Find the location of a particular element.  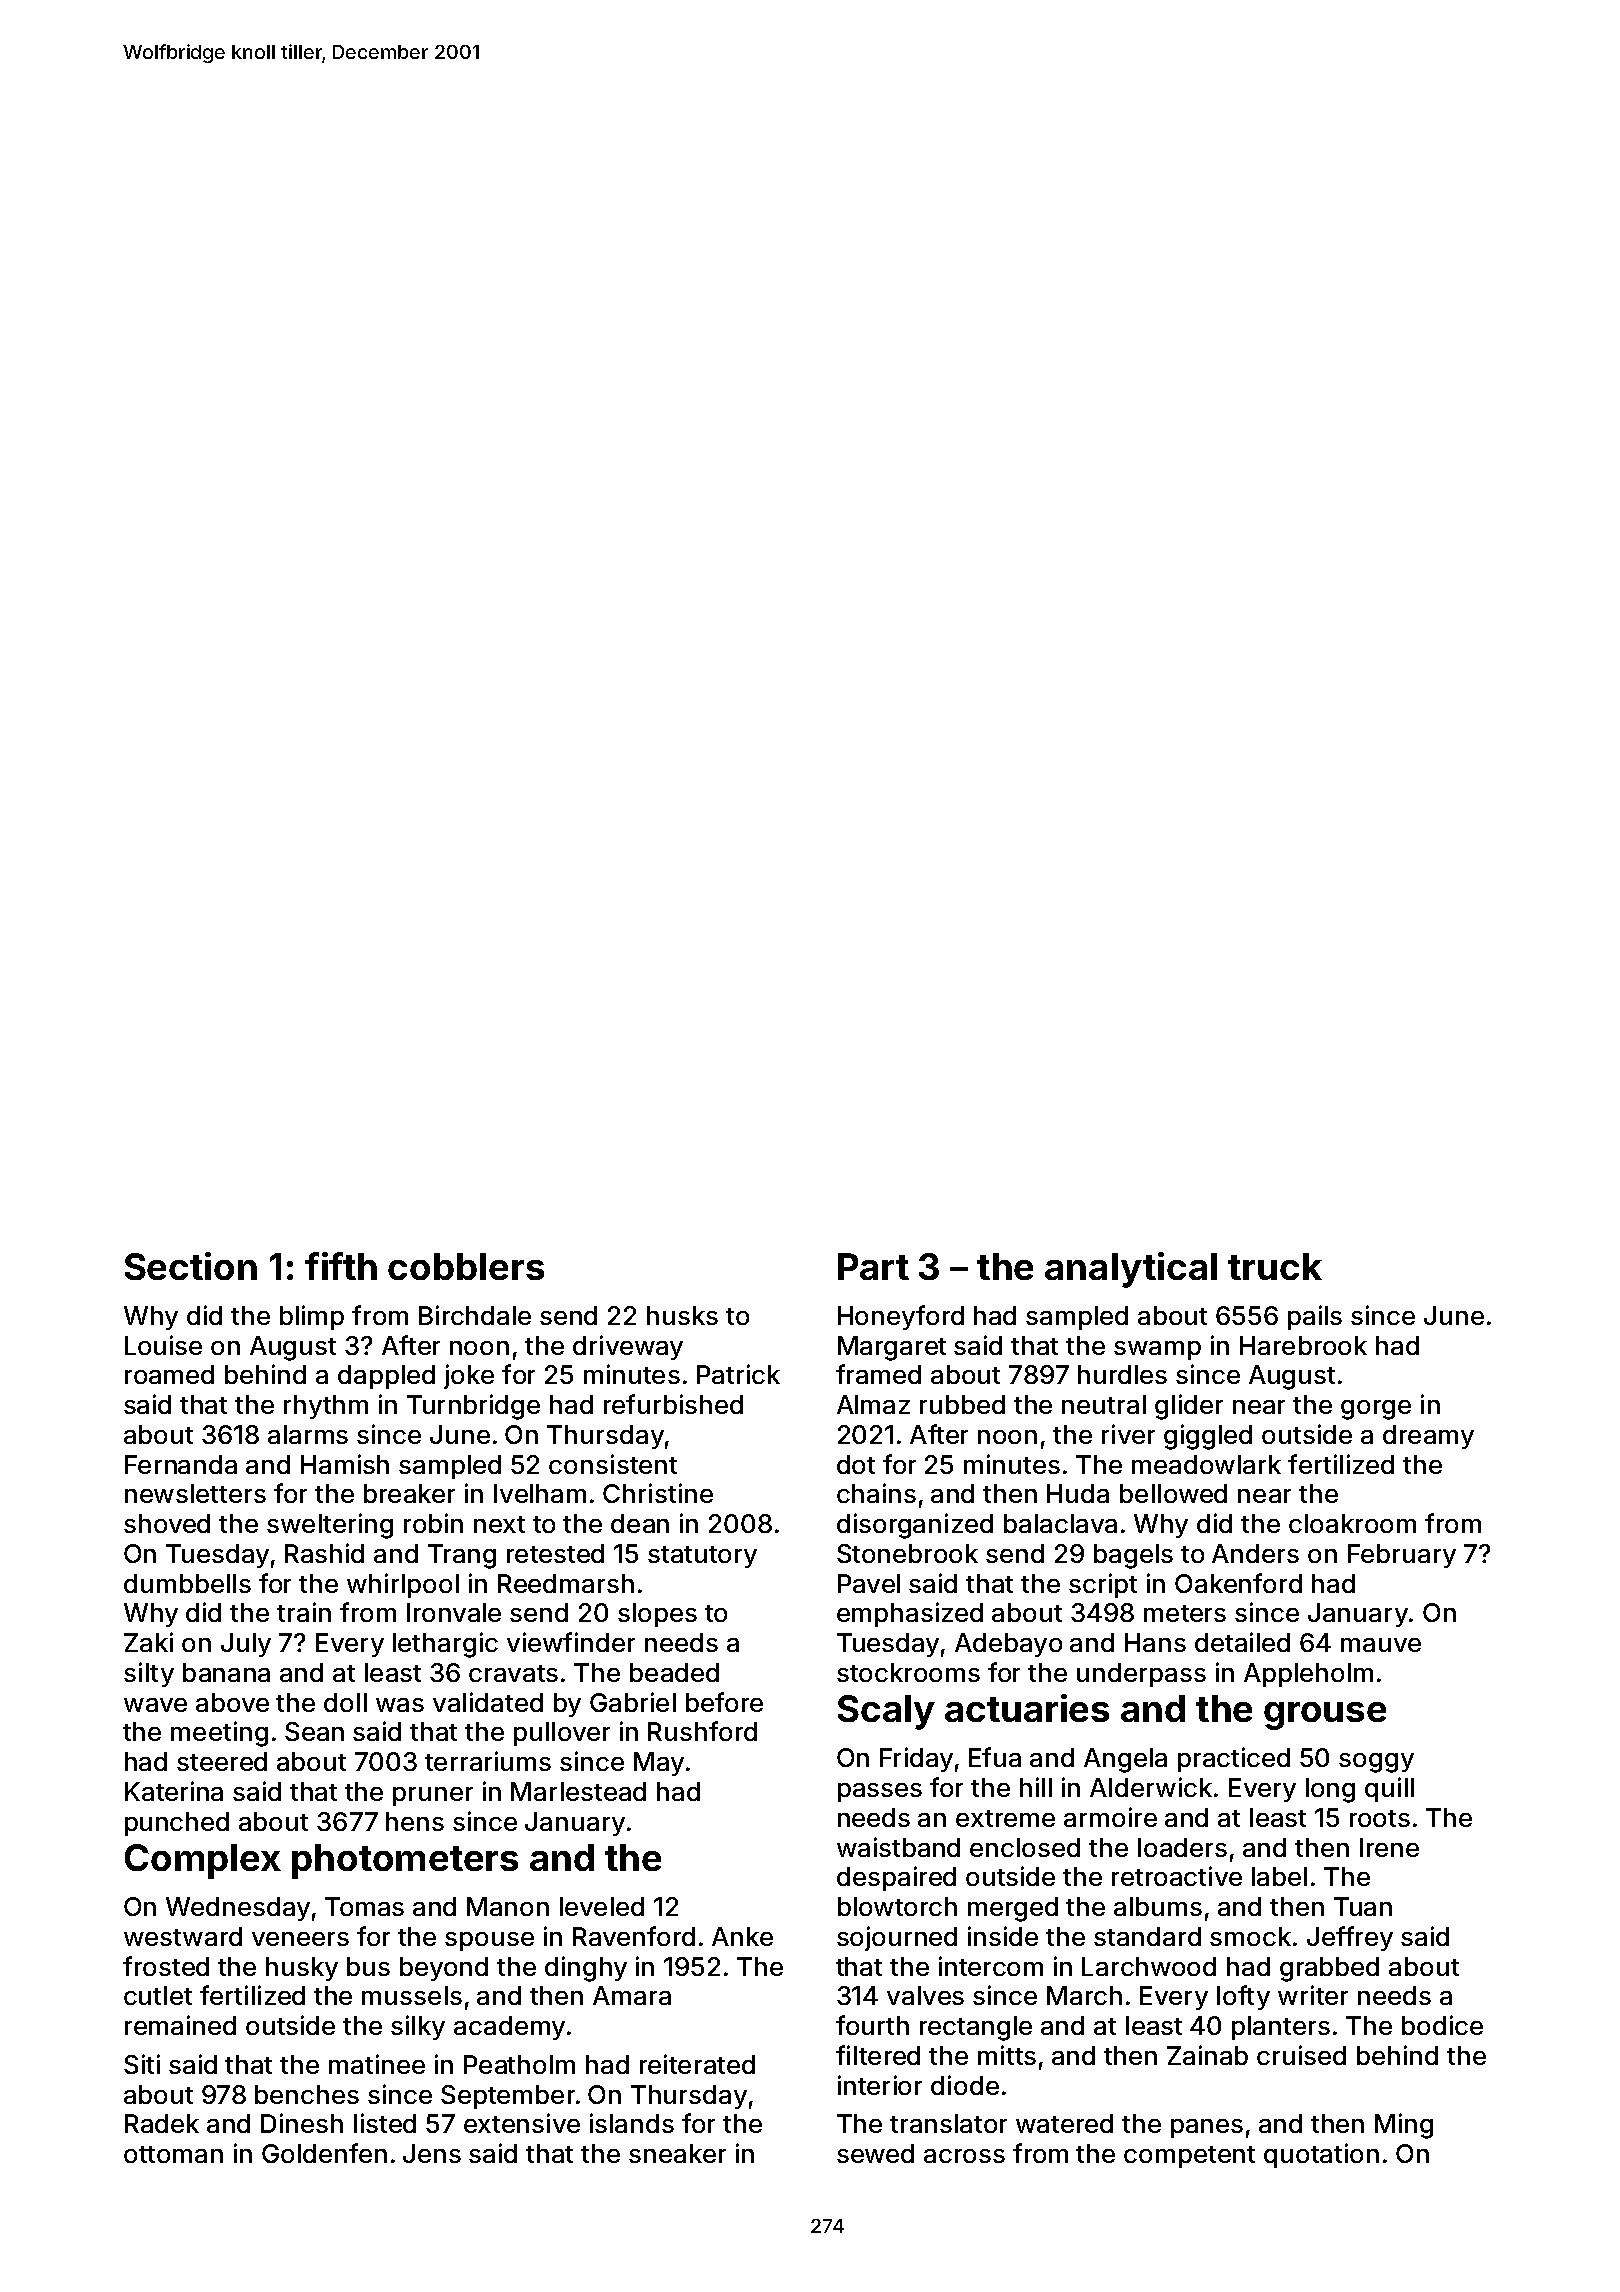

rubbed is located at coordinates (962, 1404).
